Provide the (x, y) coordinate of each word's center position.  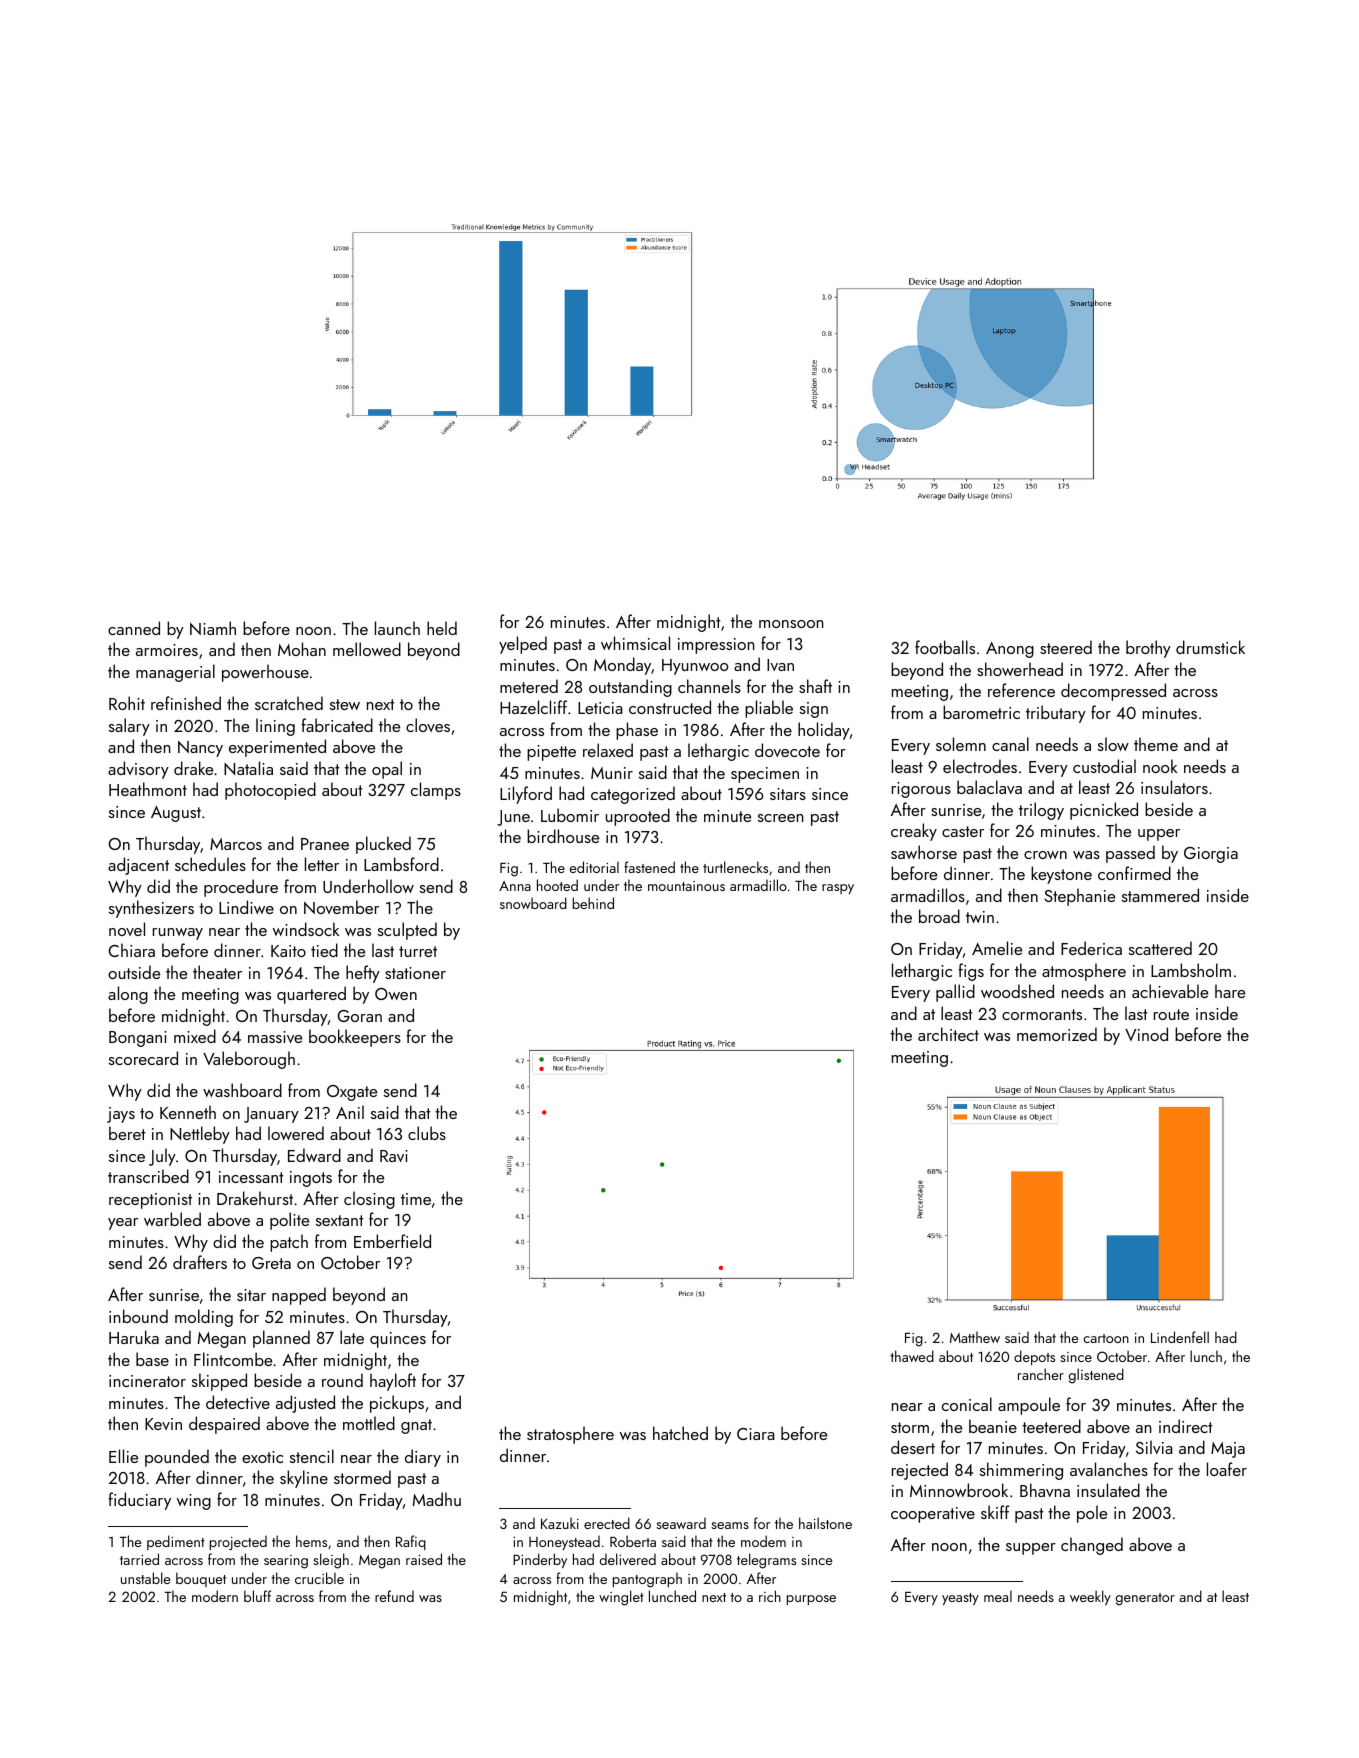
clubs (427, 1133)
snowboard (533, 903)
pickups (397, 1404)
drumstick (1210, 647)
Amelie (997, 948)
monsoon (791, 624)
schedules (210, 864)
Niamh (213, 628)
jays (121, 1115)
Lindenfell (1180, 1337)
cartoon (1106, 1338)
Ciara (756, 1434)
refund (394, 1596)
